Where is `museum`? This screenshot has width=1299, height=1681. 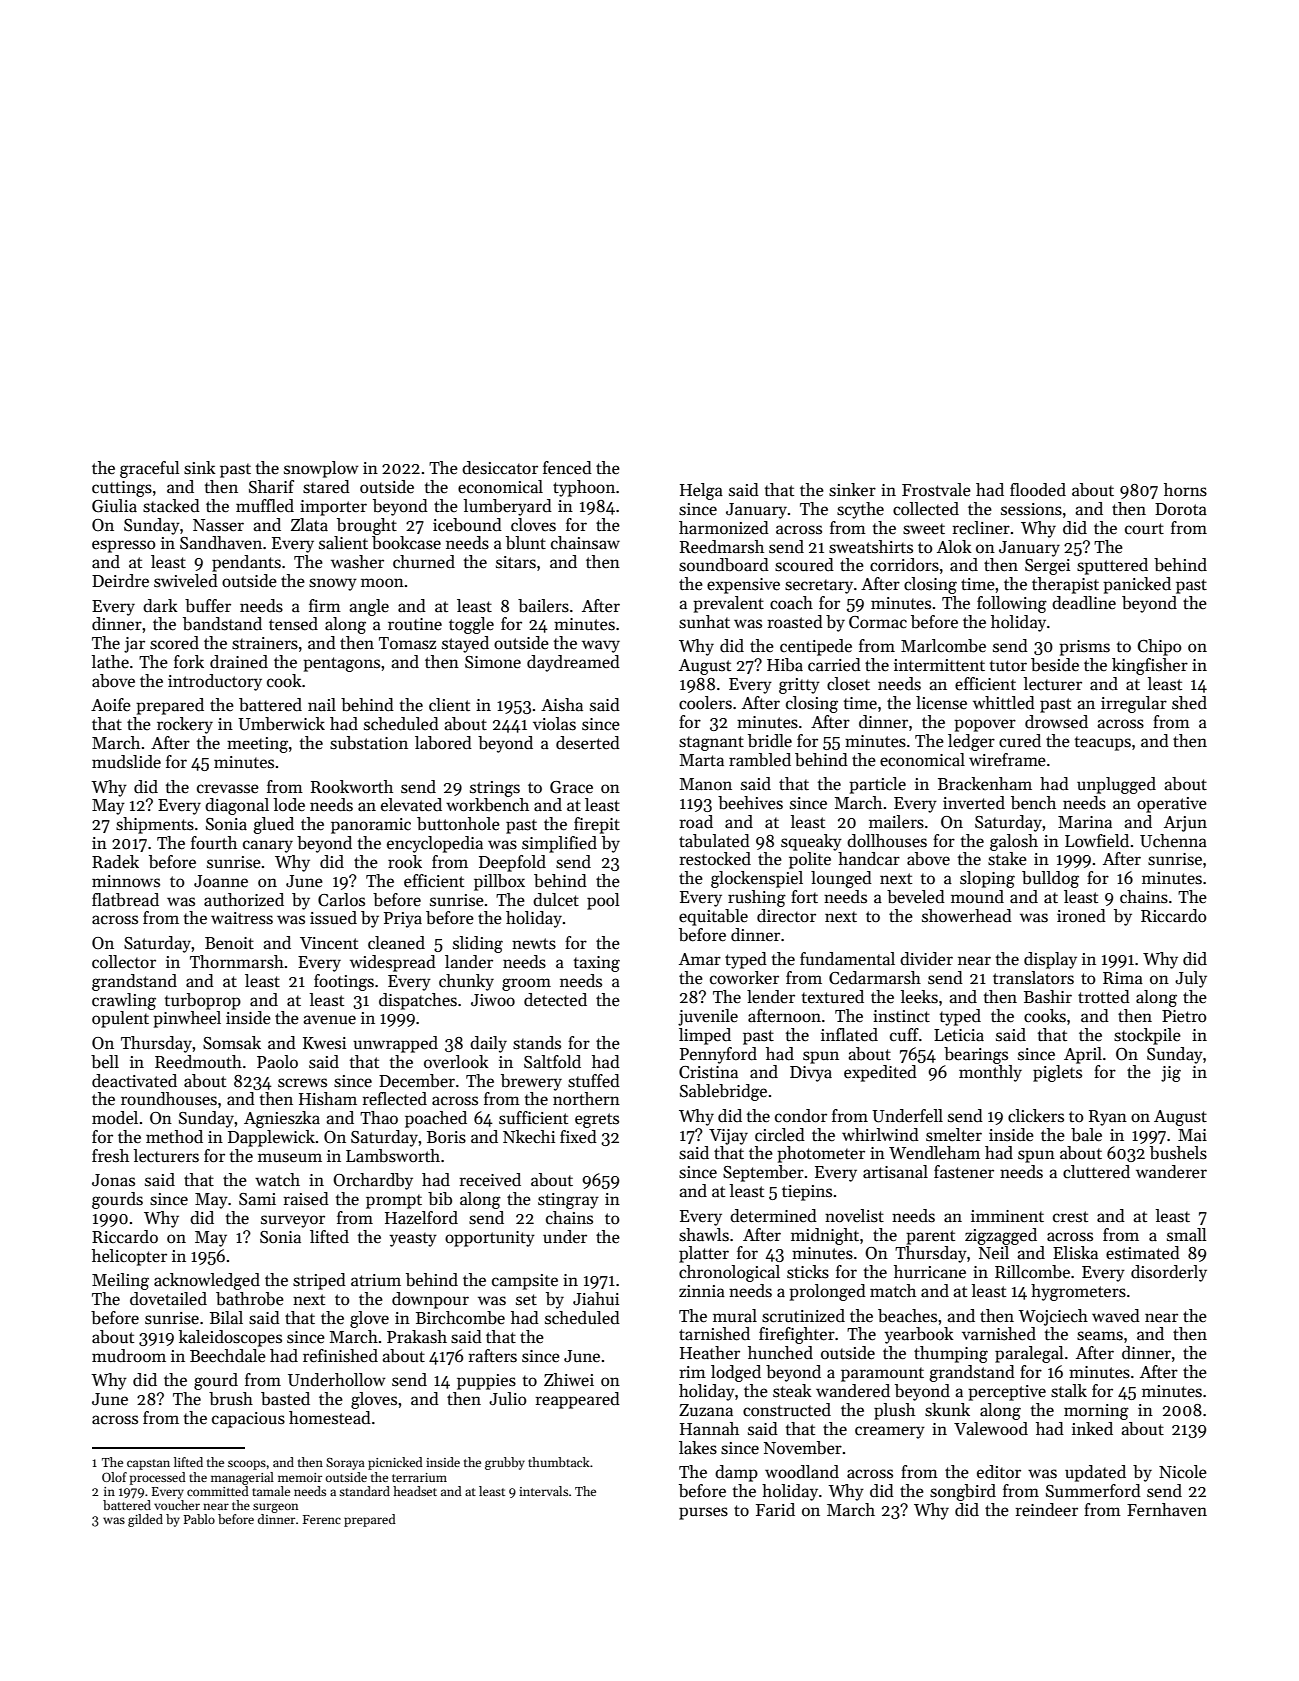 museum is located at coordinates (290, 1158).
